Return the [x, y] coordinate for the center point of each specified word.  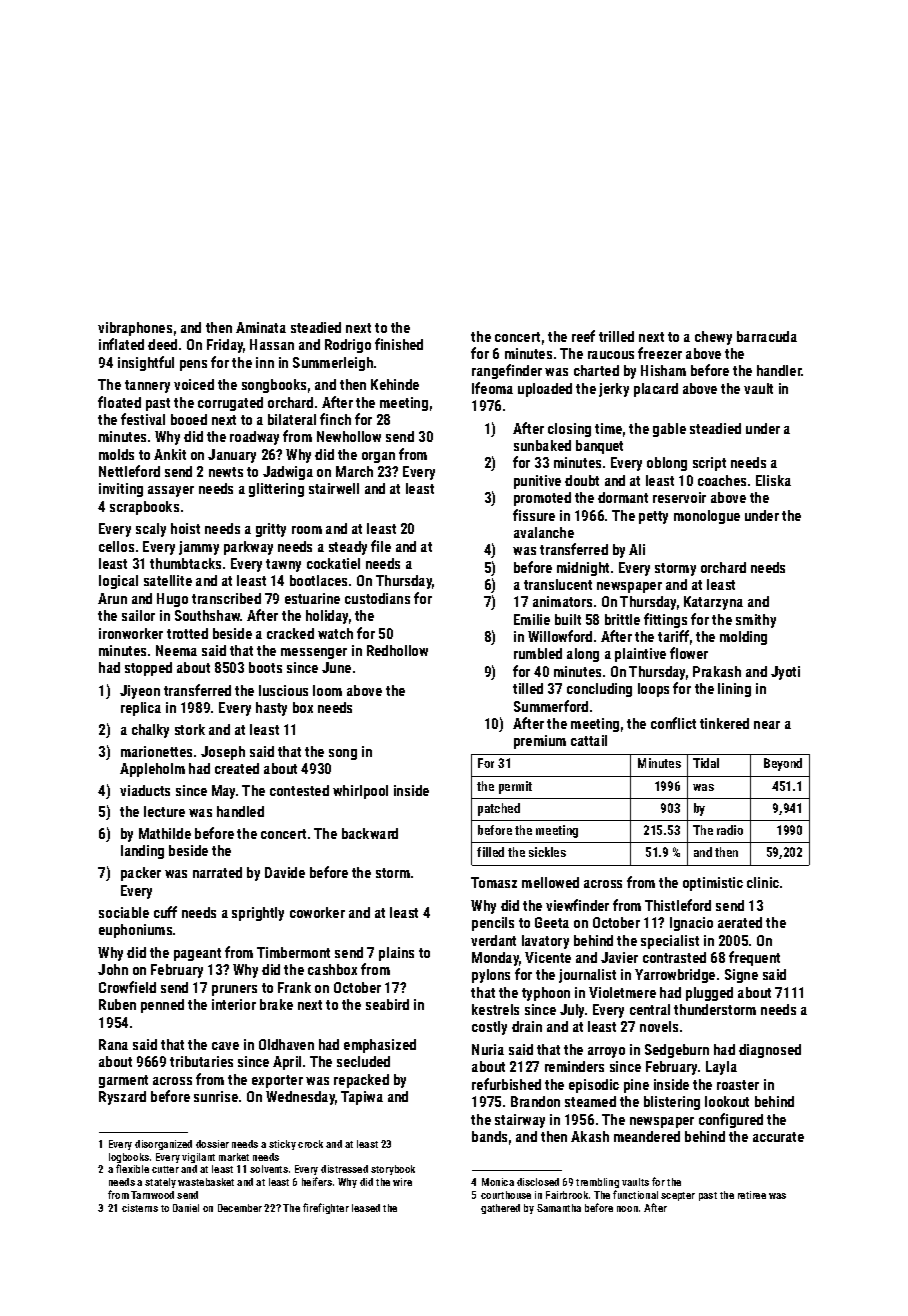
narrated [217, 872]
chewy [713, 338]
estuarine [312, 598]
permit [515, 787]
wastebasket [206, 1182]
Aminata [261, 327]
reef [583, 336]
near [767, 725]
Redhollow [397, 650]
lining [734, 690]
